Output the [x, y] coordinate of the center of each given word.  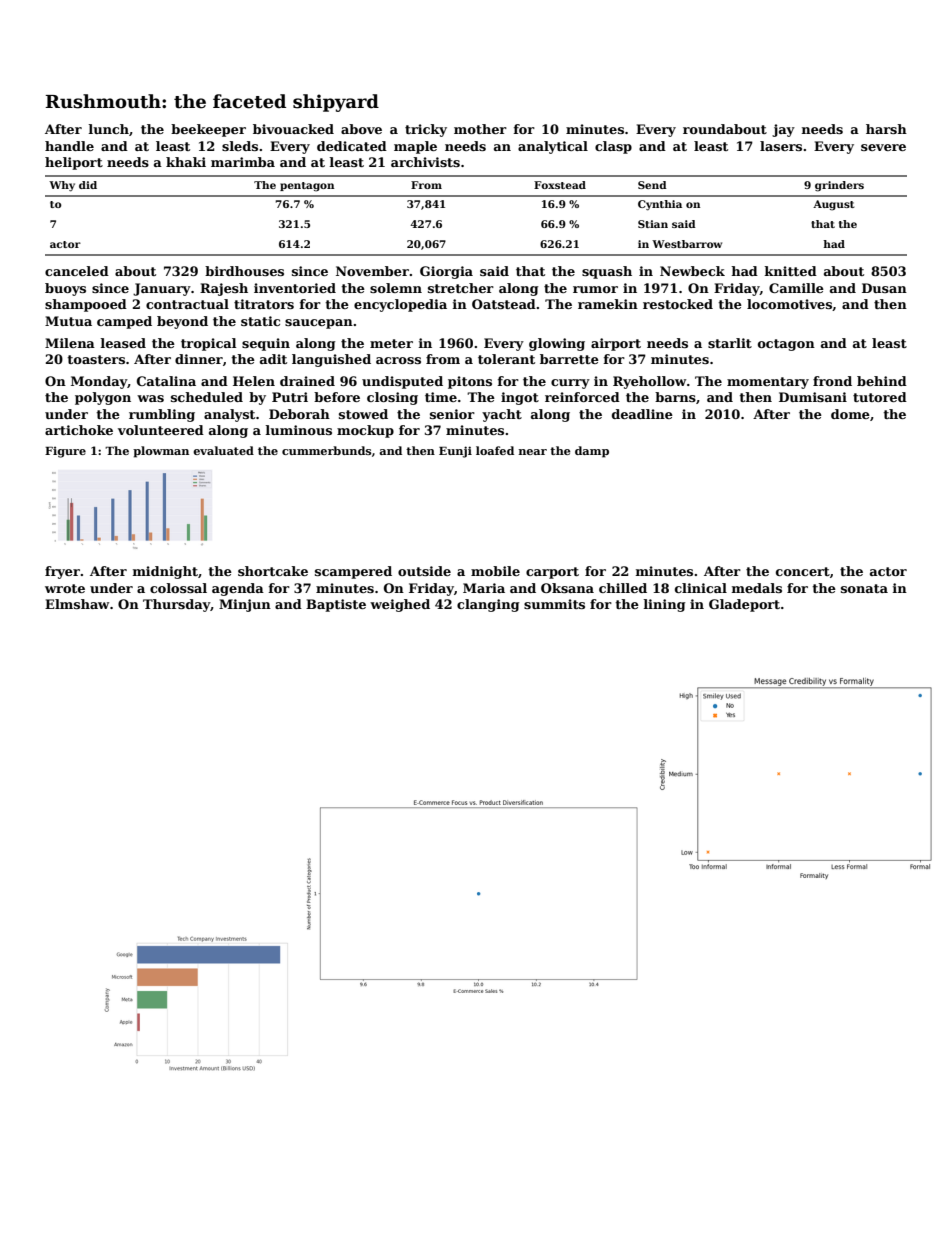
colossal [178, 588]
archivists [425, 162]
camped [124, 322]
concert [803, 571]
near [532, 452]
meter [391, 343]
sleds [240, 146]
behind [882, 381]
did [88, 185]
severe [883, 147]
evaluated [223, 450]
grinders [839, 186]
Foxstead [560, 185]
